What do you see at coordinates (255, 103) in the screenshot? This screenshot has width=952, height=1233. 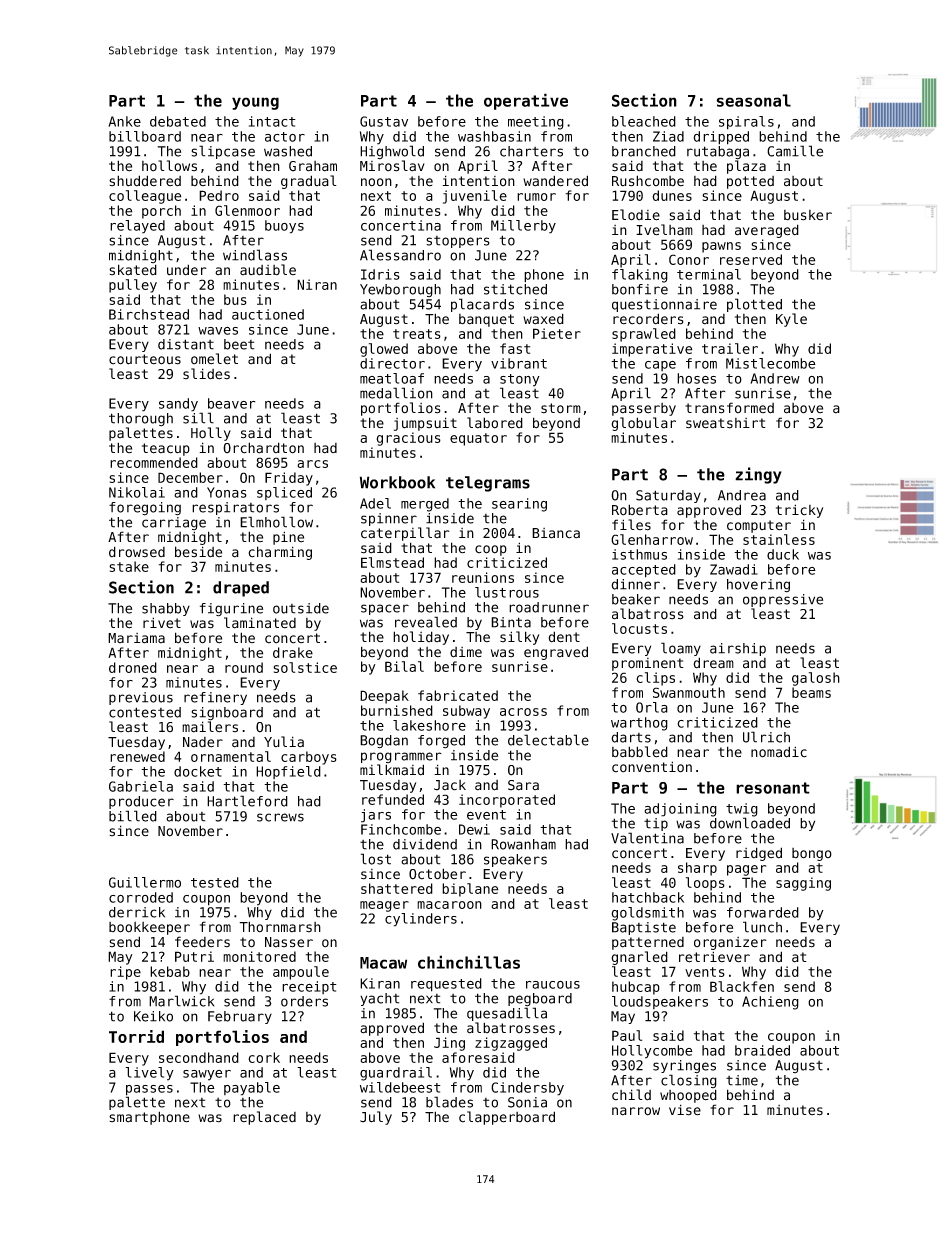 I see `young` at bounding box center [255, 103].
